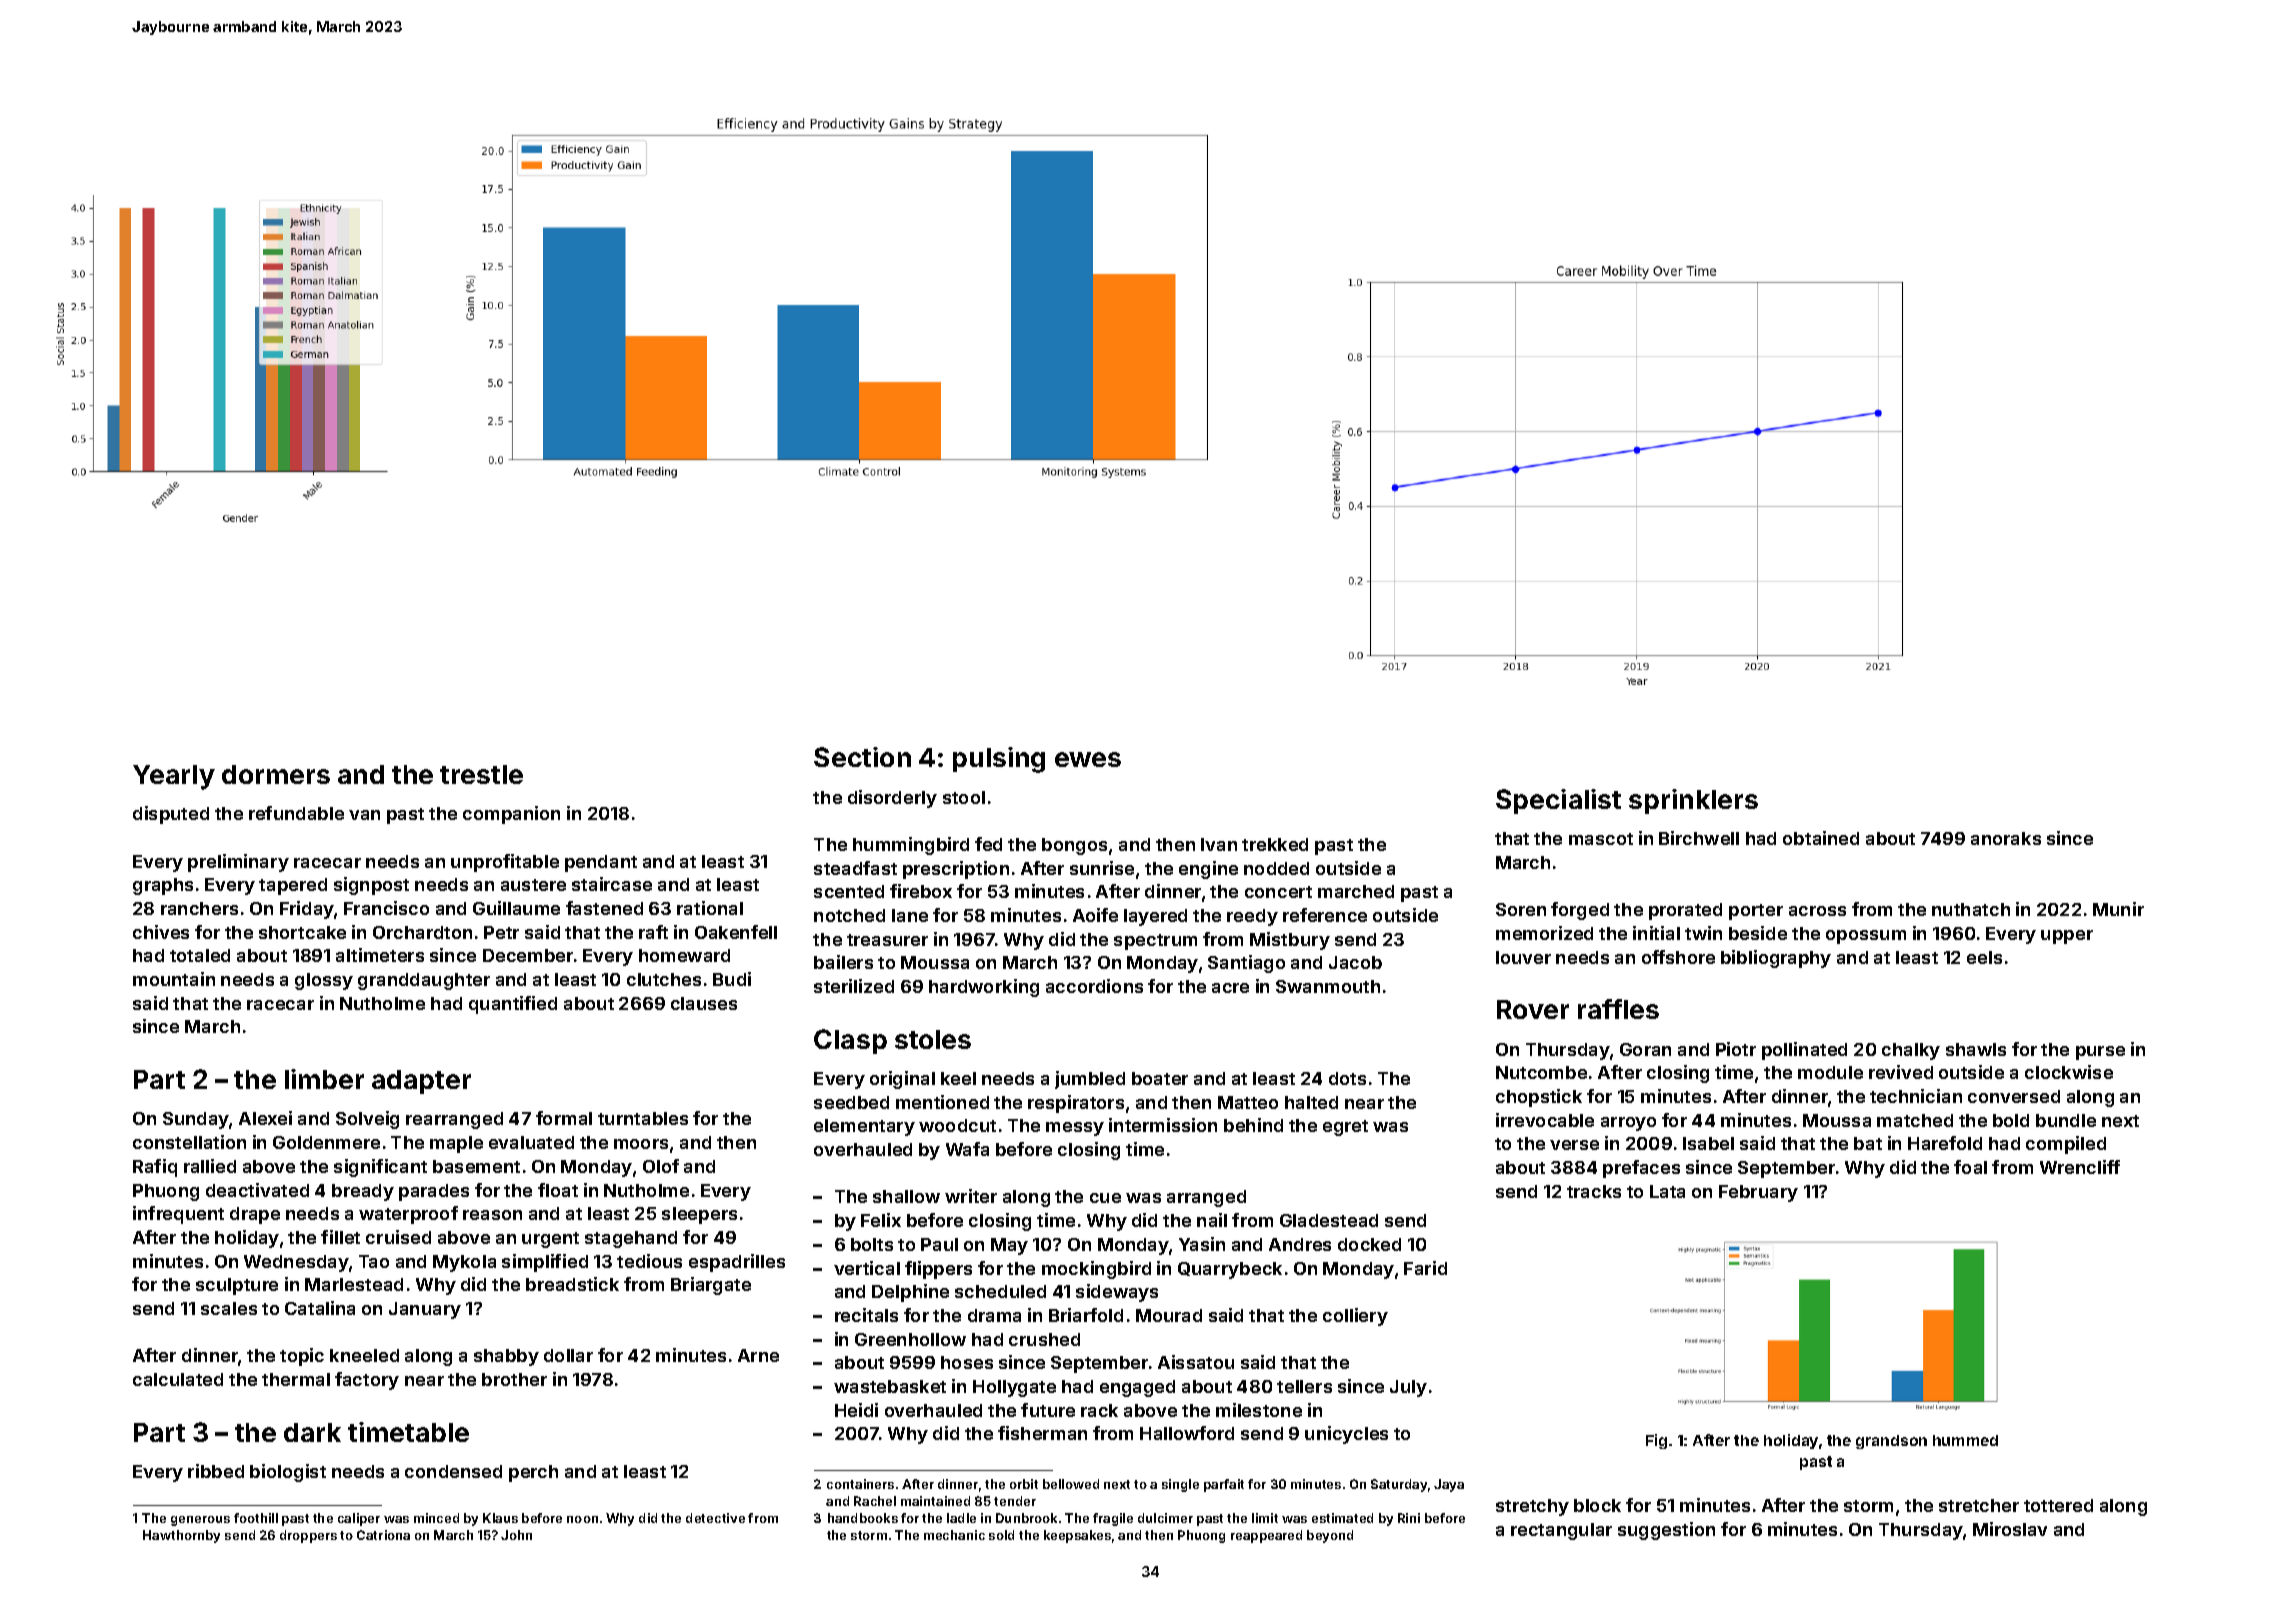  Describe the element at coordinates (971, 1196) in the screenshot. I see `writer` at that location.
